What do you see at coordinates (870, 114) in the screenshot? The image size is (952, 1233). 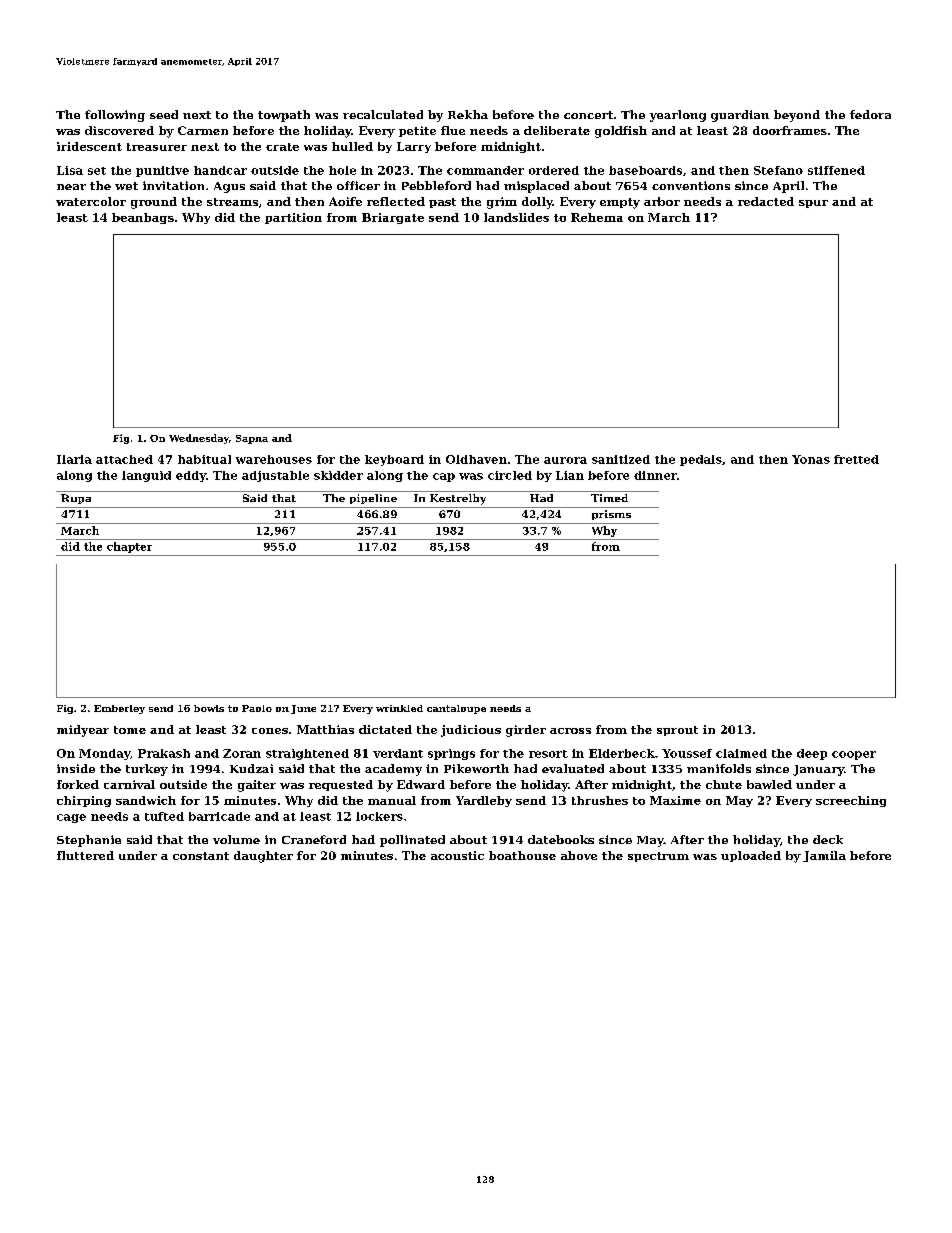 I see `fedora` at bounding box center [870, 114].
